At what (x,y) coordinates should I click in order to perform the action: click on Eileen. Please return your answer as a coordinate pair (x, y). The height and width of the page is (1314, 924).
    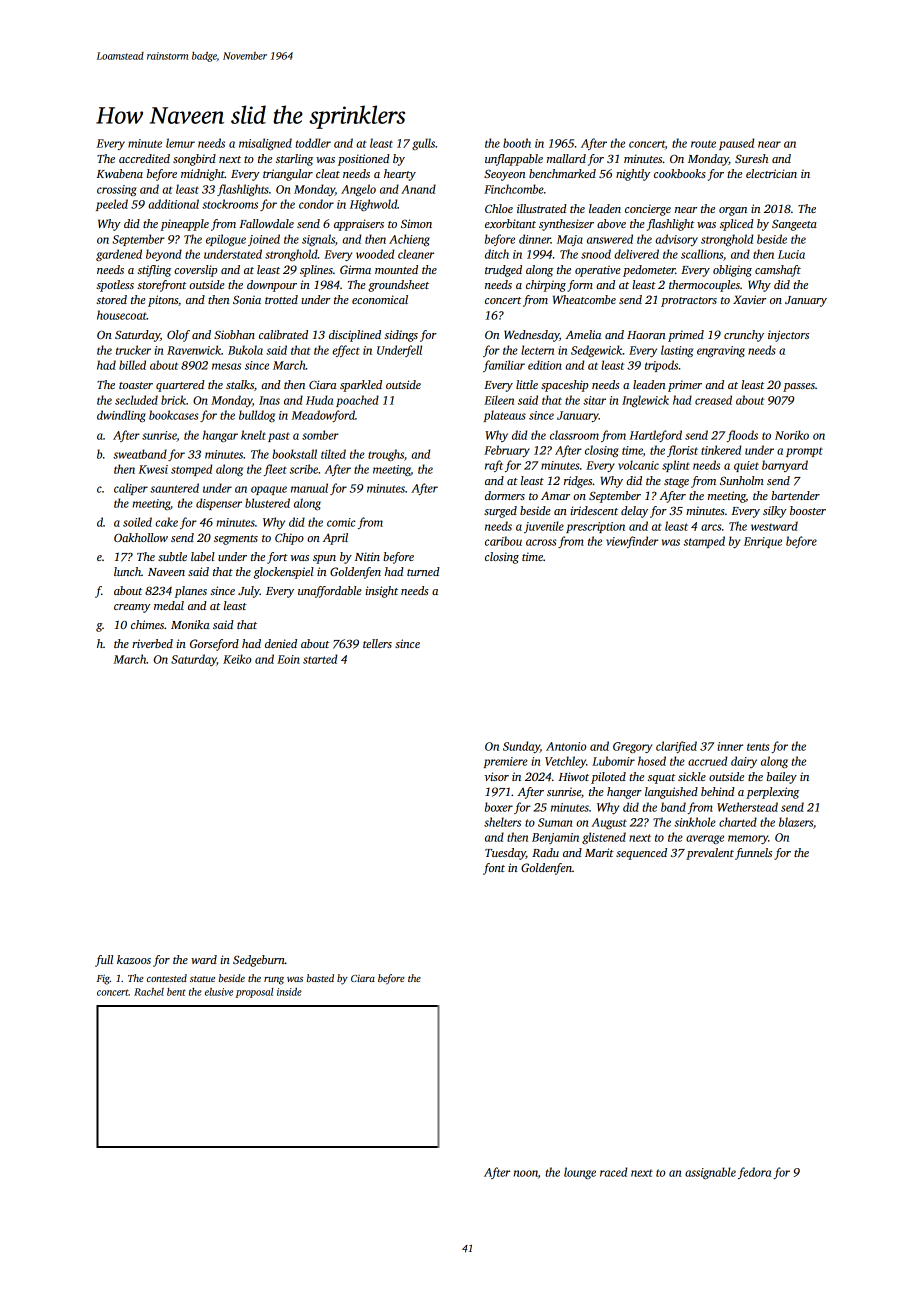
    Looking at the image, I should click on (499, 400).
